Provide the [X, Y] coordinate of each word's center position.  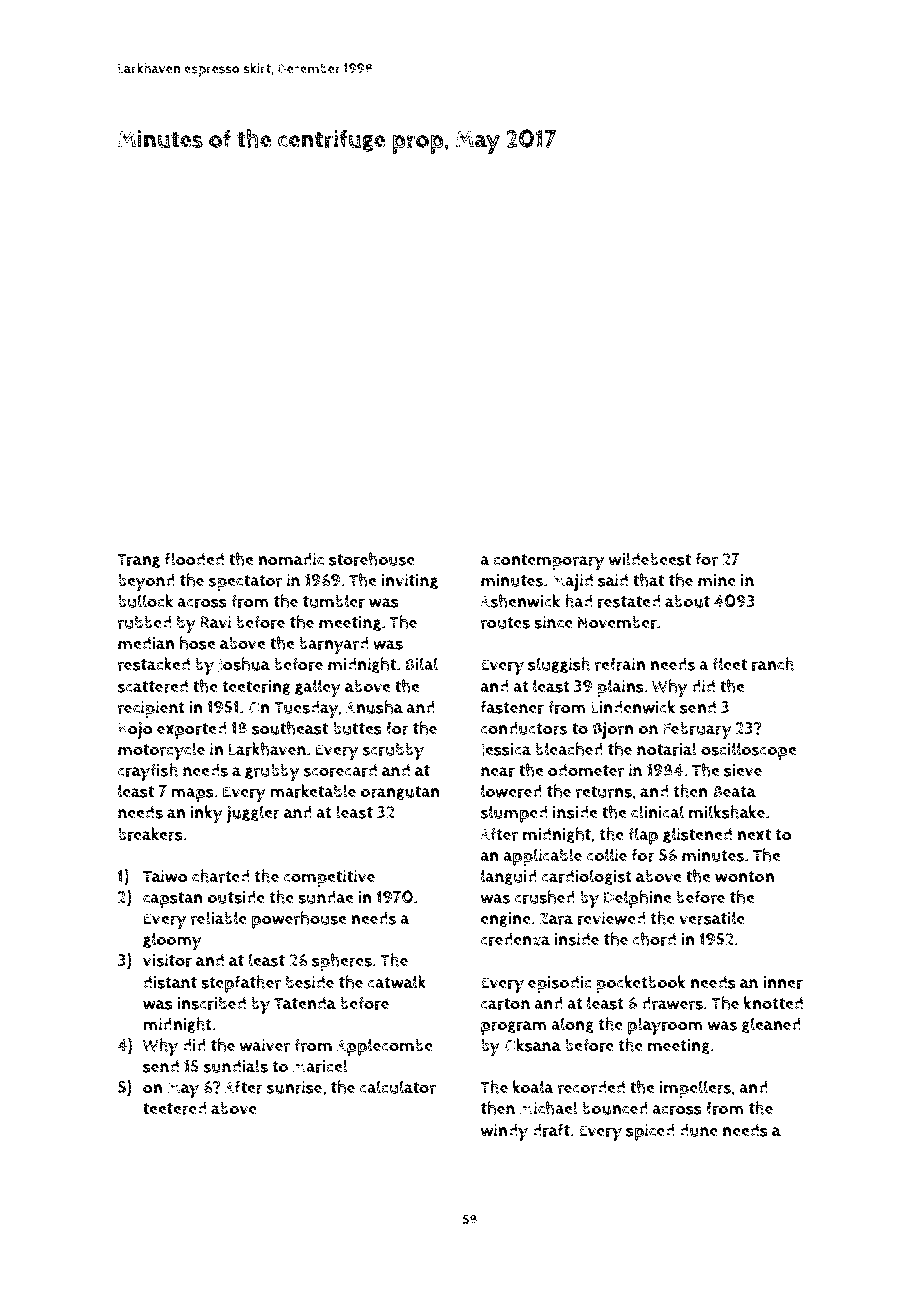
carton [505, 1004]
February [698, 730]
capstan [173, 900]
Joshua [244, 665]
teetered [174, 1108]
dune [698, 1130]
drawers [673, 1003]
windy [504, 1132]
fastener [512, 707]
